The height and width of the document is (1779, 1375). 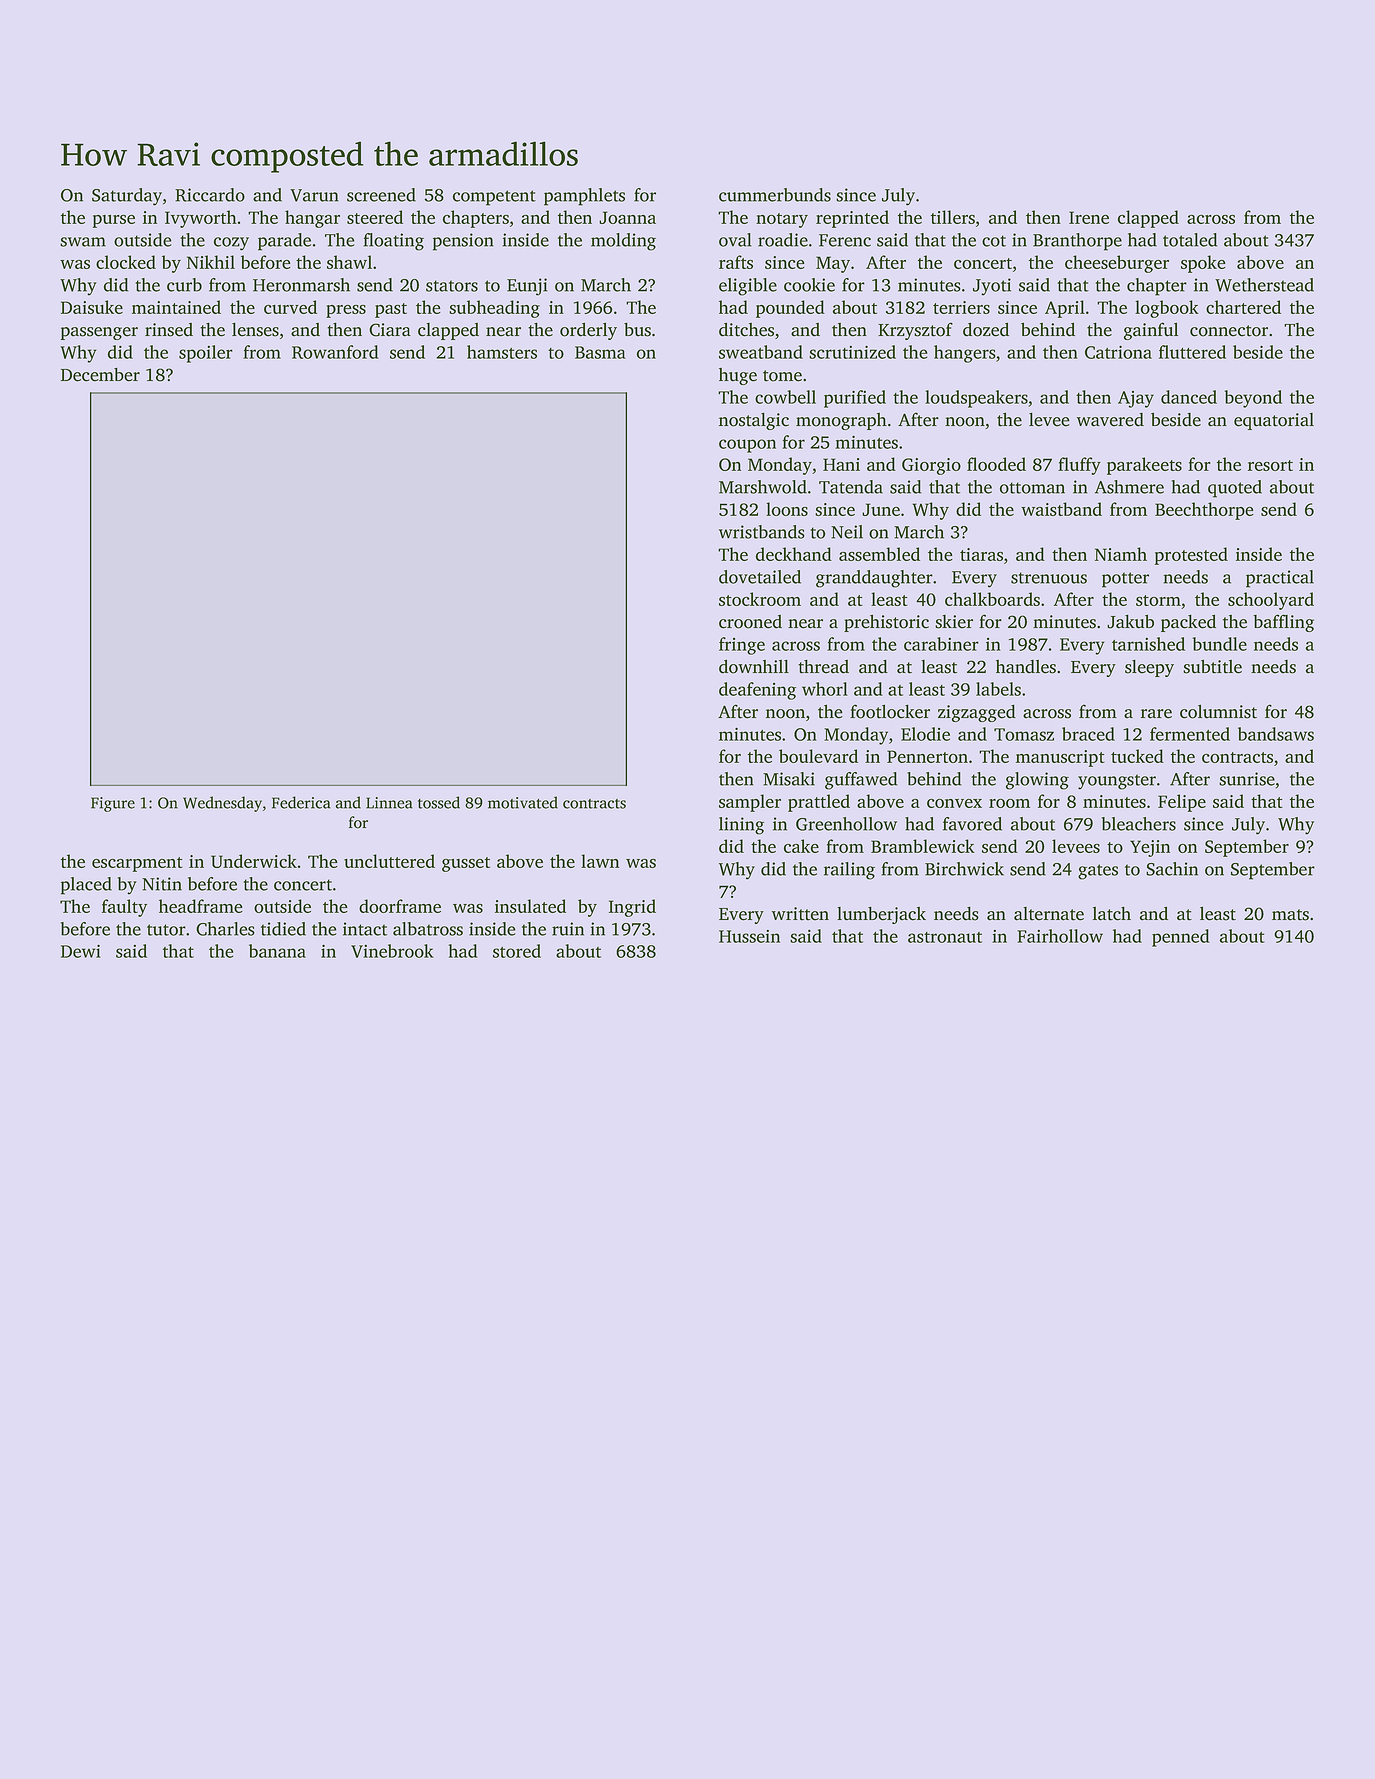 What do you see at coordinates (1065, 309) in the document?
I see `April` at bounding box center [1065, 309].
